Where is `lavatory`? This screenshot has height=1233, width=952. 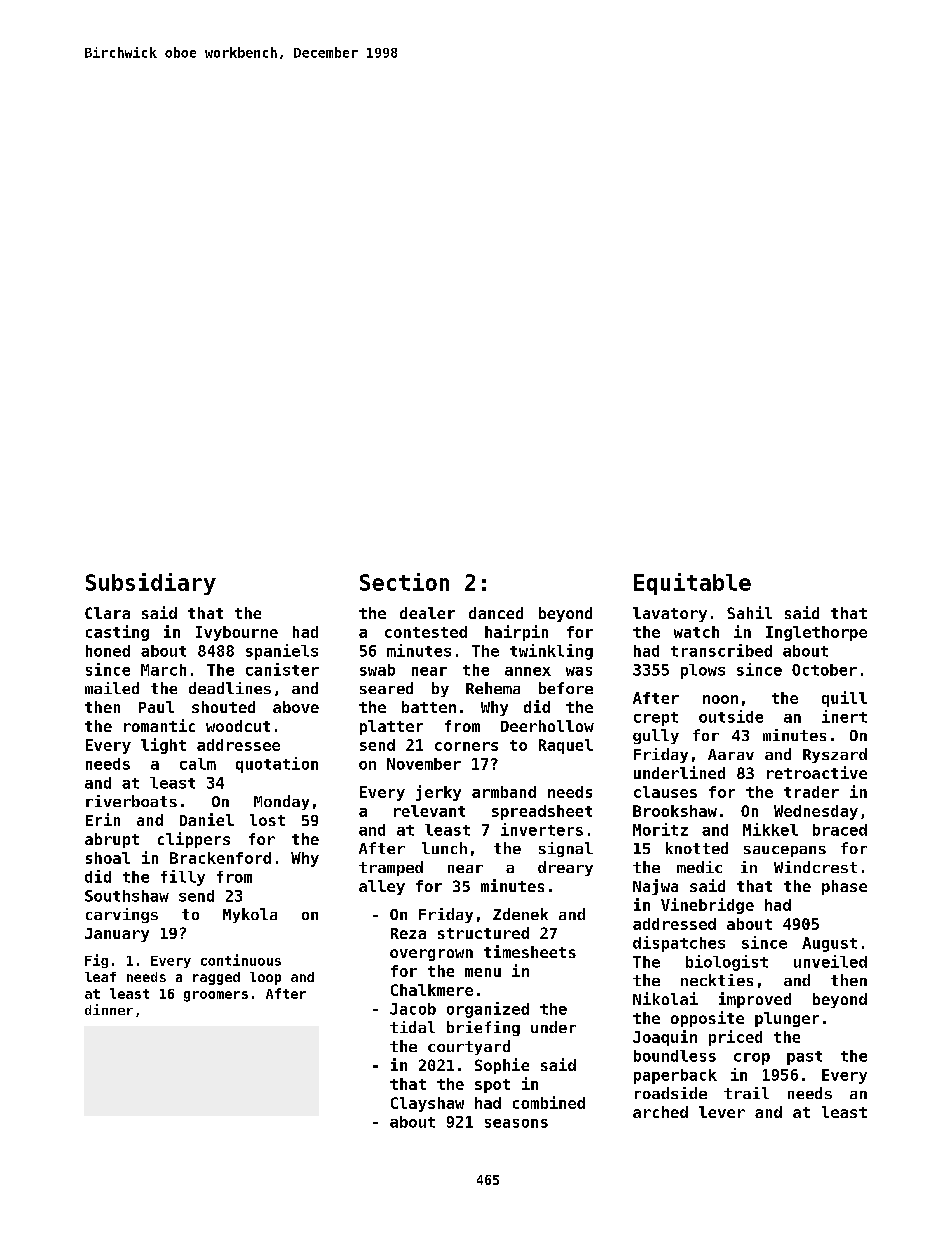
lavatory is located at coordinates (670, 614).
